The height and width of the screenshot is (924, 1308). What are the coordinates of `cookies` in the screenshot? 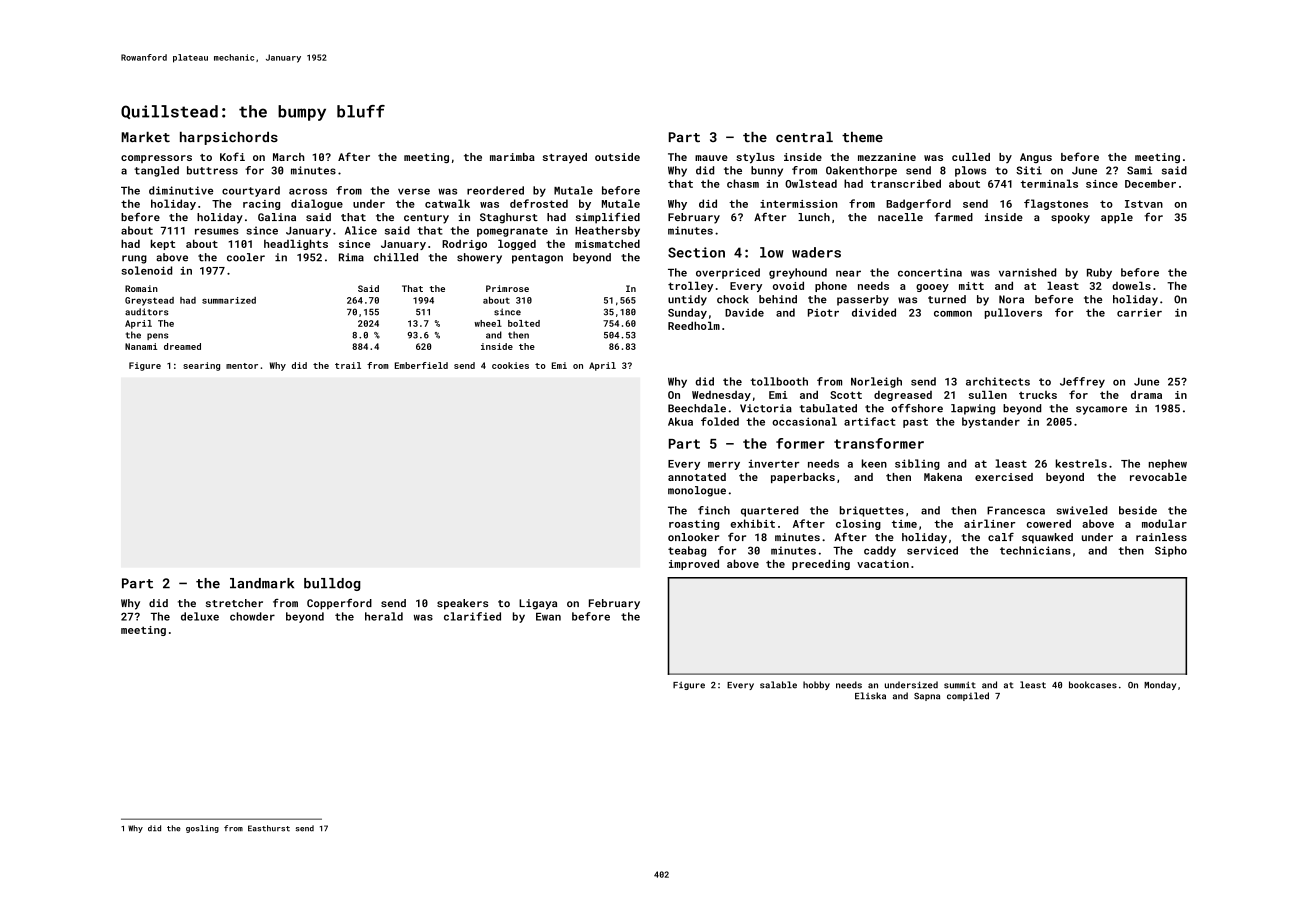 It's located at (510, 365).
